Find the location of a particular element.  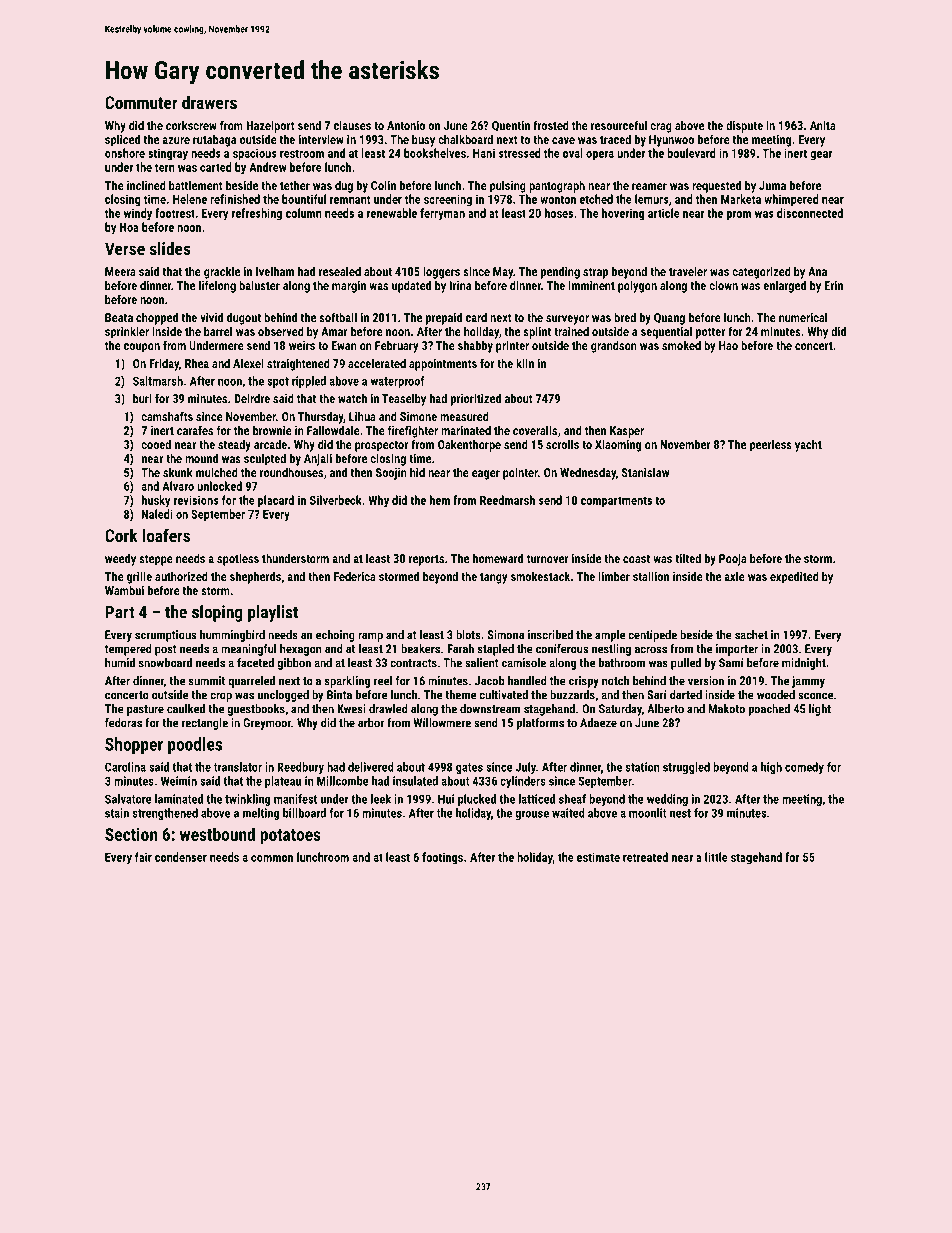

chalkboard is located at coordinates (465, 139).
